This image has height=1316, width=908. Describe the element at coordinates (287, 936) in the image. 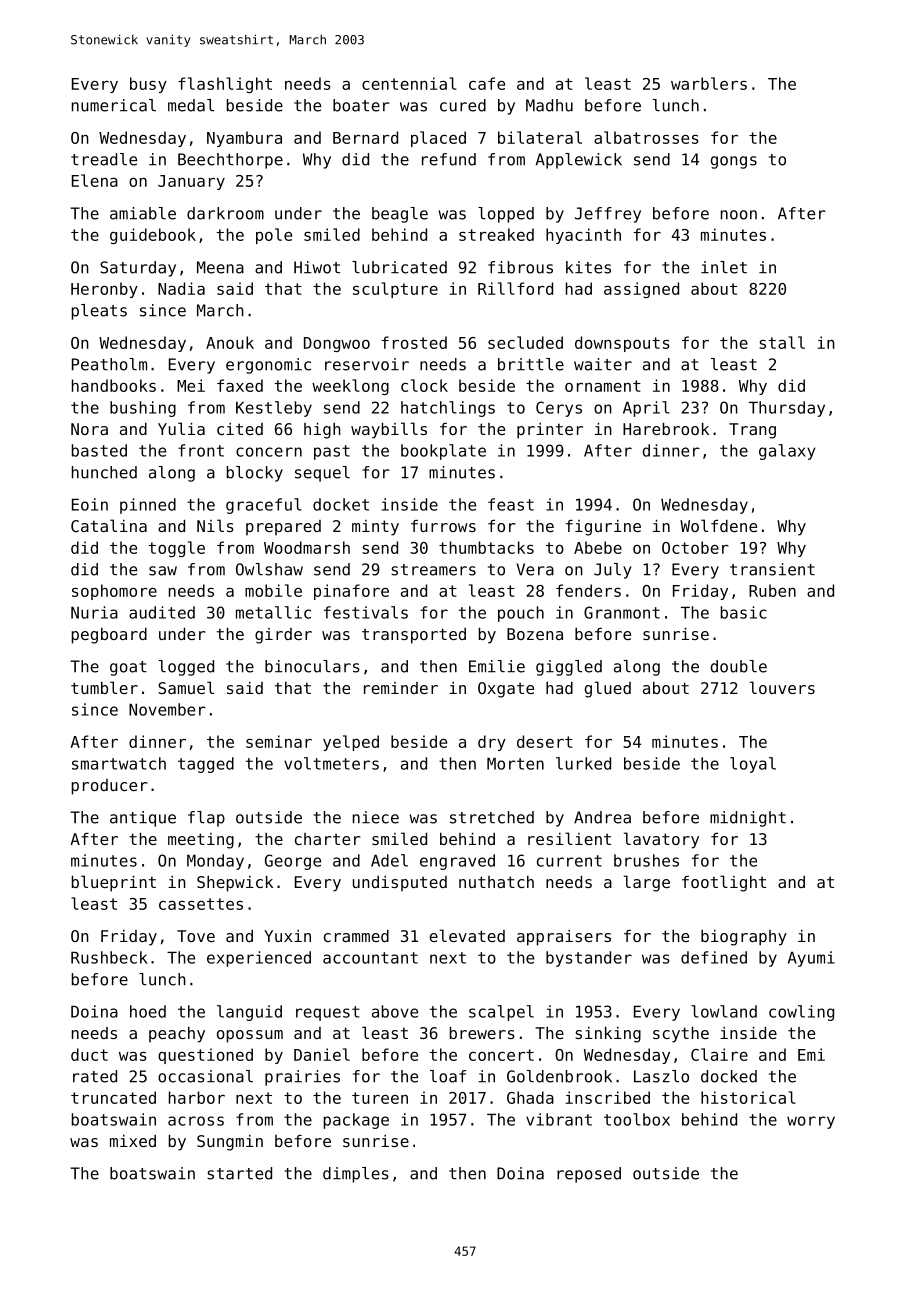

I see `Yuxin` at that location.
